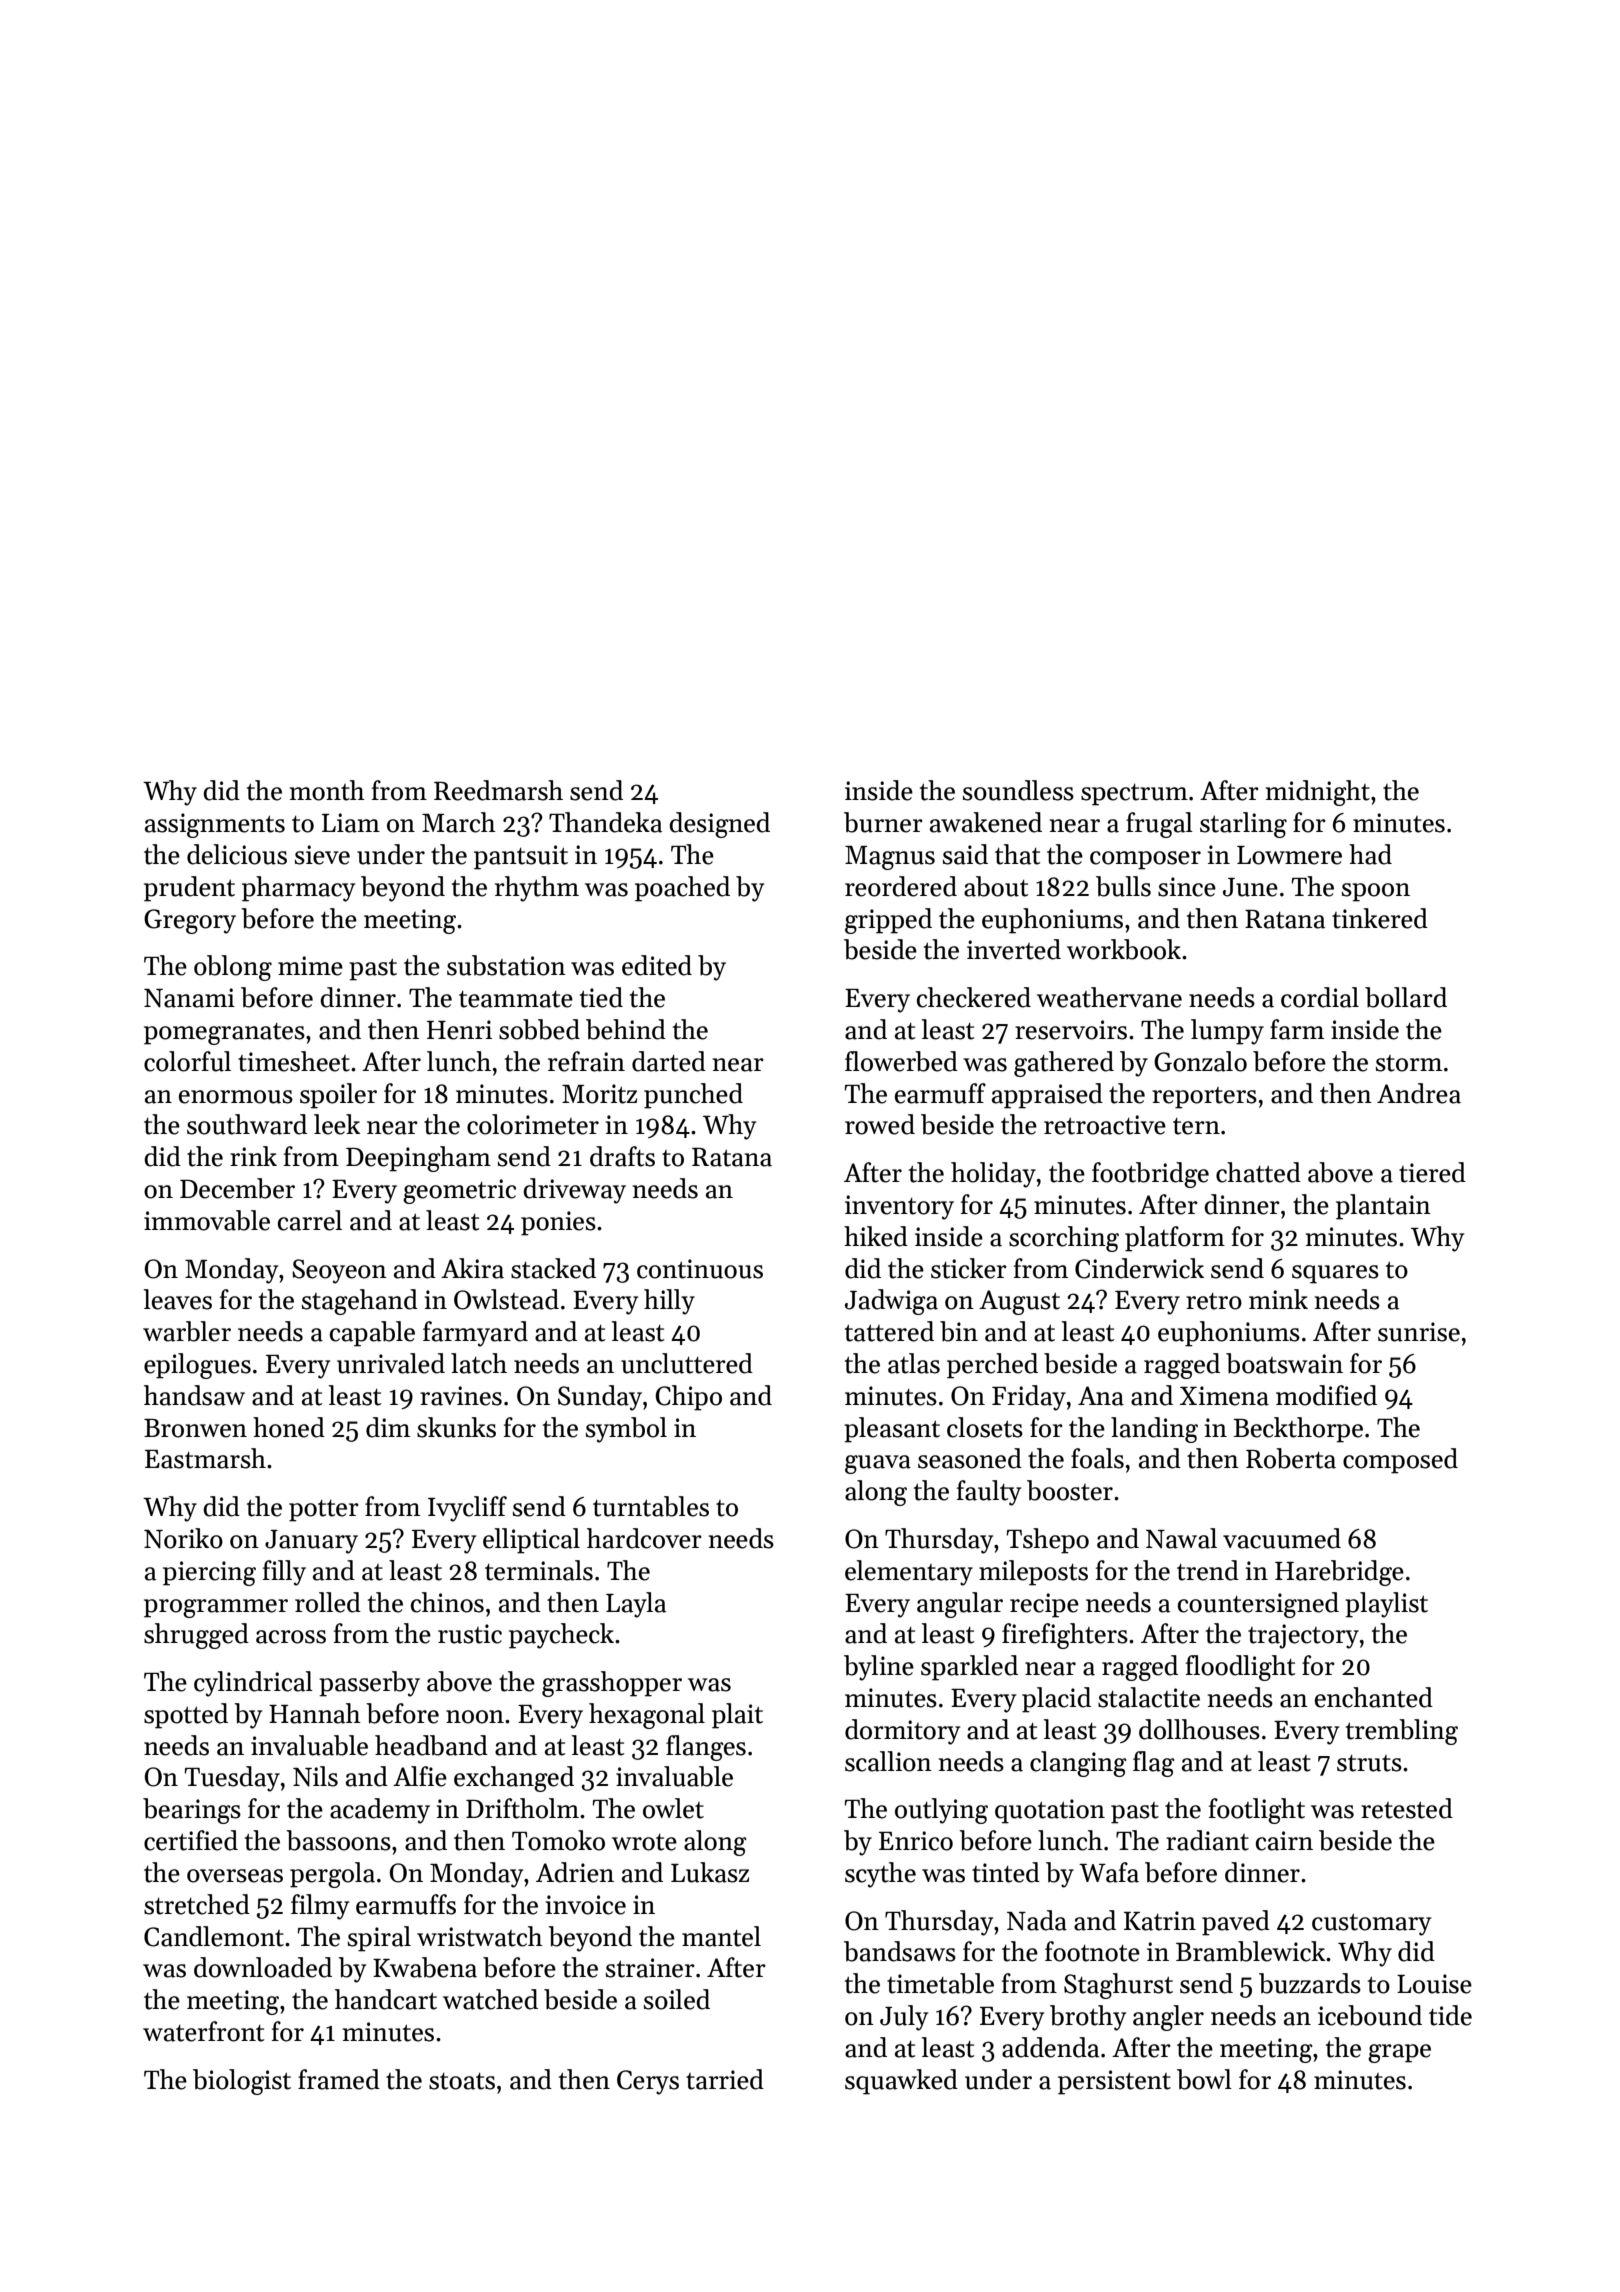 The image size is (1620, 2292). I want to click on biologist, so click(242, 2082).
